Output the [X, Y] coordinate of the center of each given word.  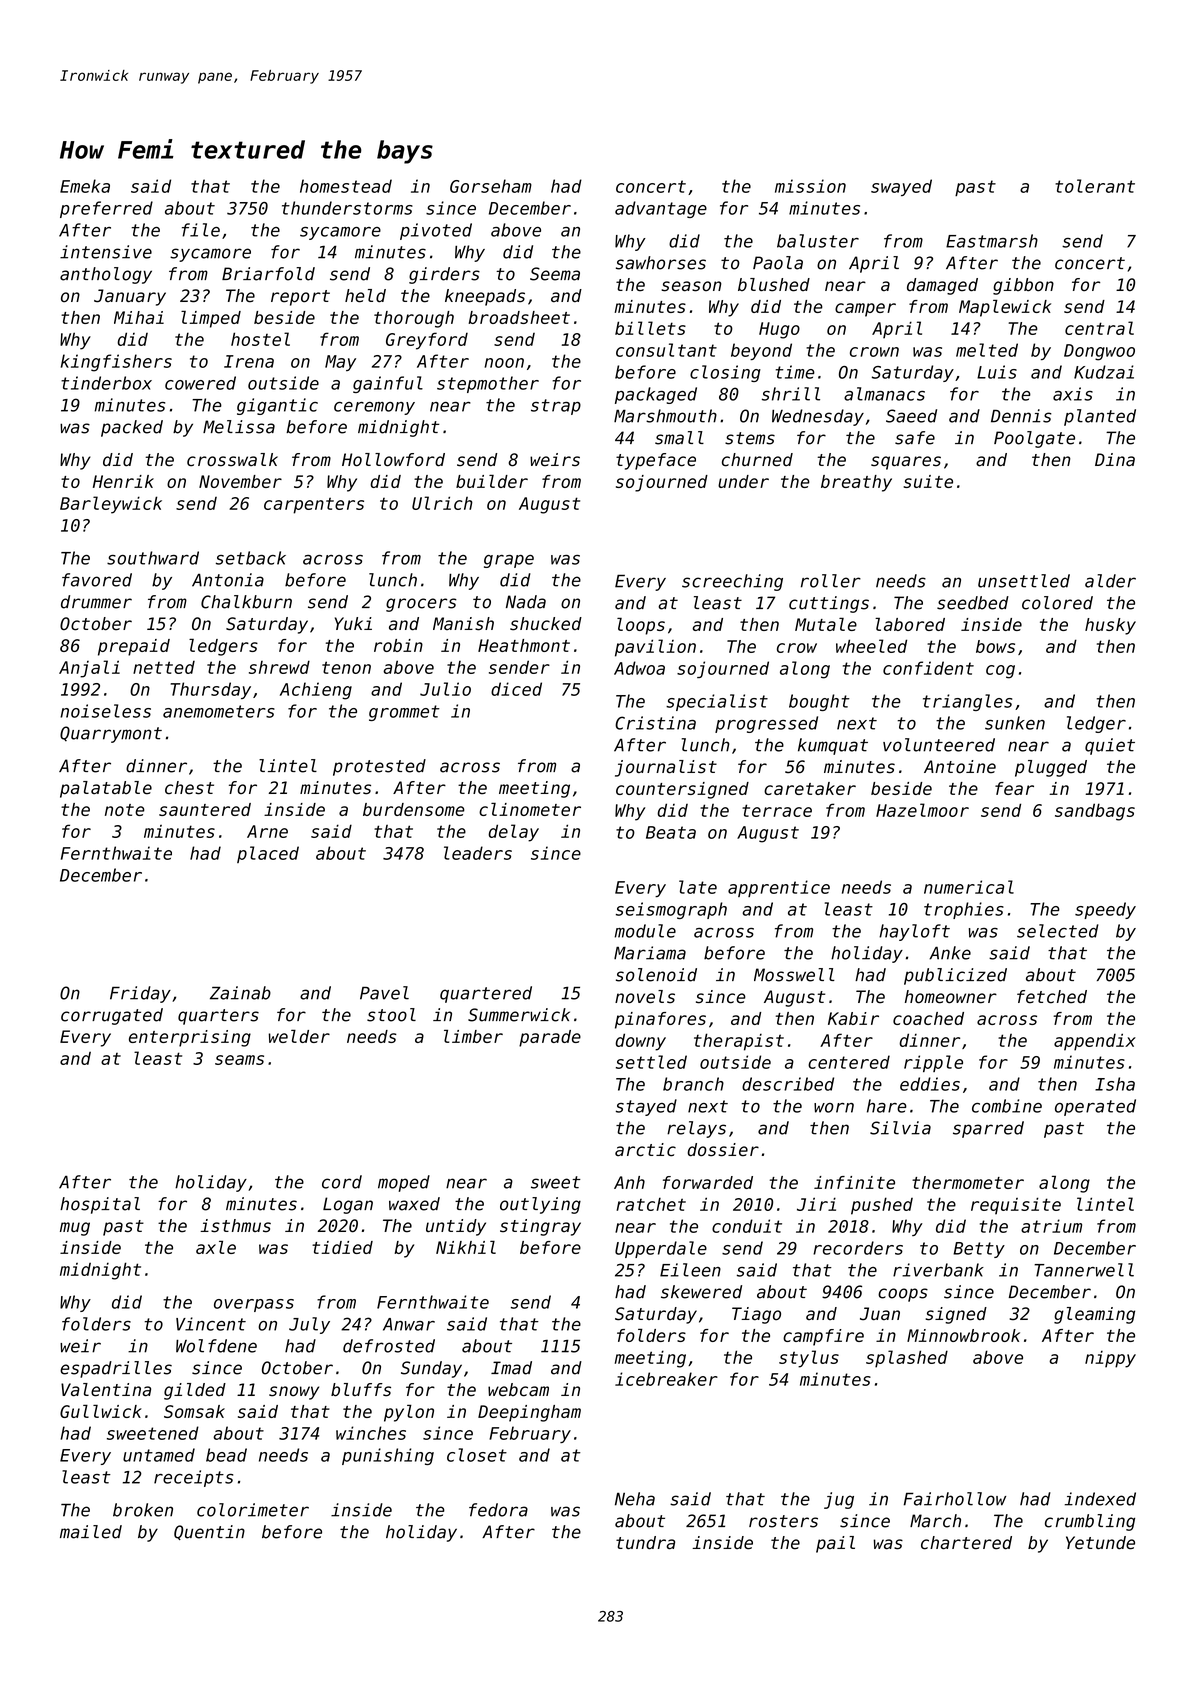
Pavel [384, 993]
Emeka [85, 186]
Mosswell [794, 975]
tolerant [1095, 186]
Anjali [89, 669]
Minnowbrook [963, 1335]
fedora [498, 1510]
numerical [969, 887]
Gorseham [491, 186]
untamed [159, 1455]
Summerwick [519, 1015]
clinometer [530, 809]
